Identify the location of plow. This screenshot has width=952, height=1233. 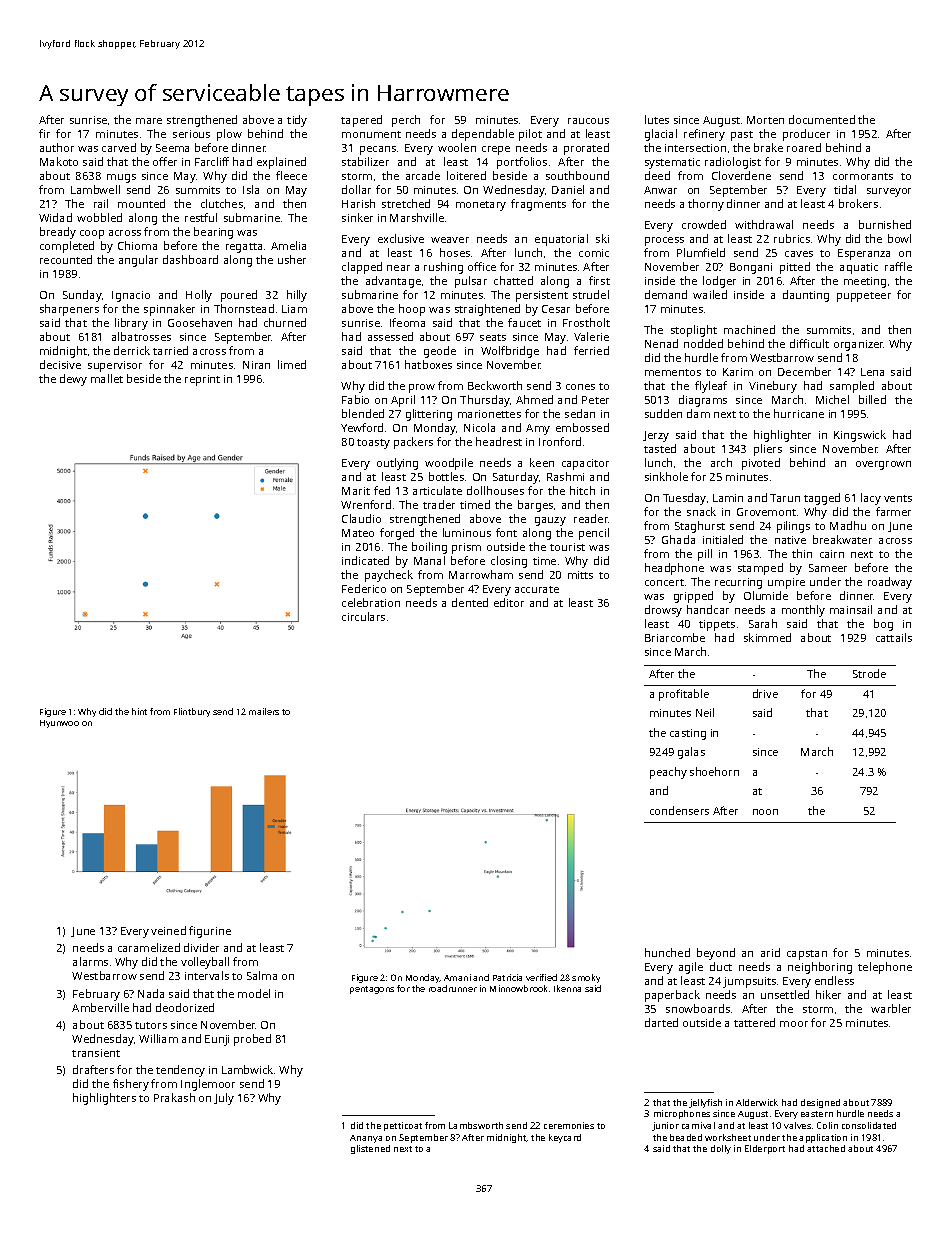
(229, 135).
